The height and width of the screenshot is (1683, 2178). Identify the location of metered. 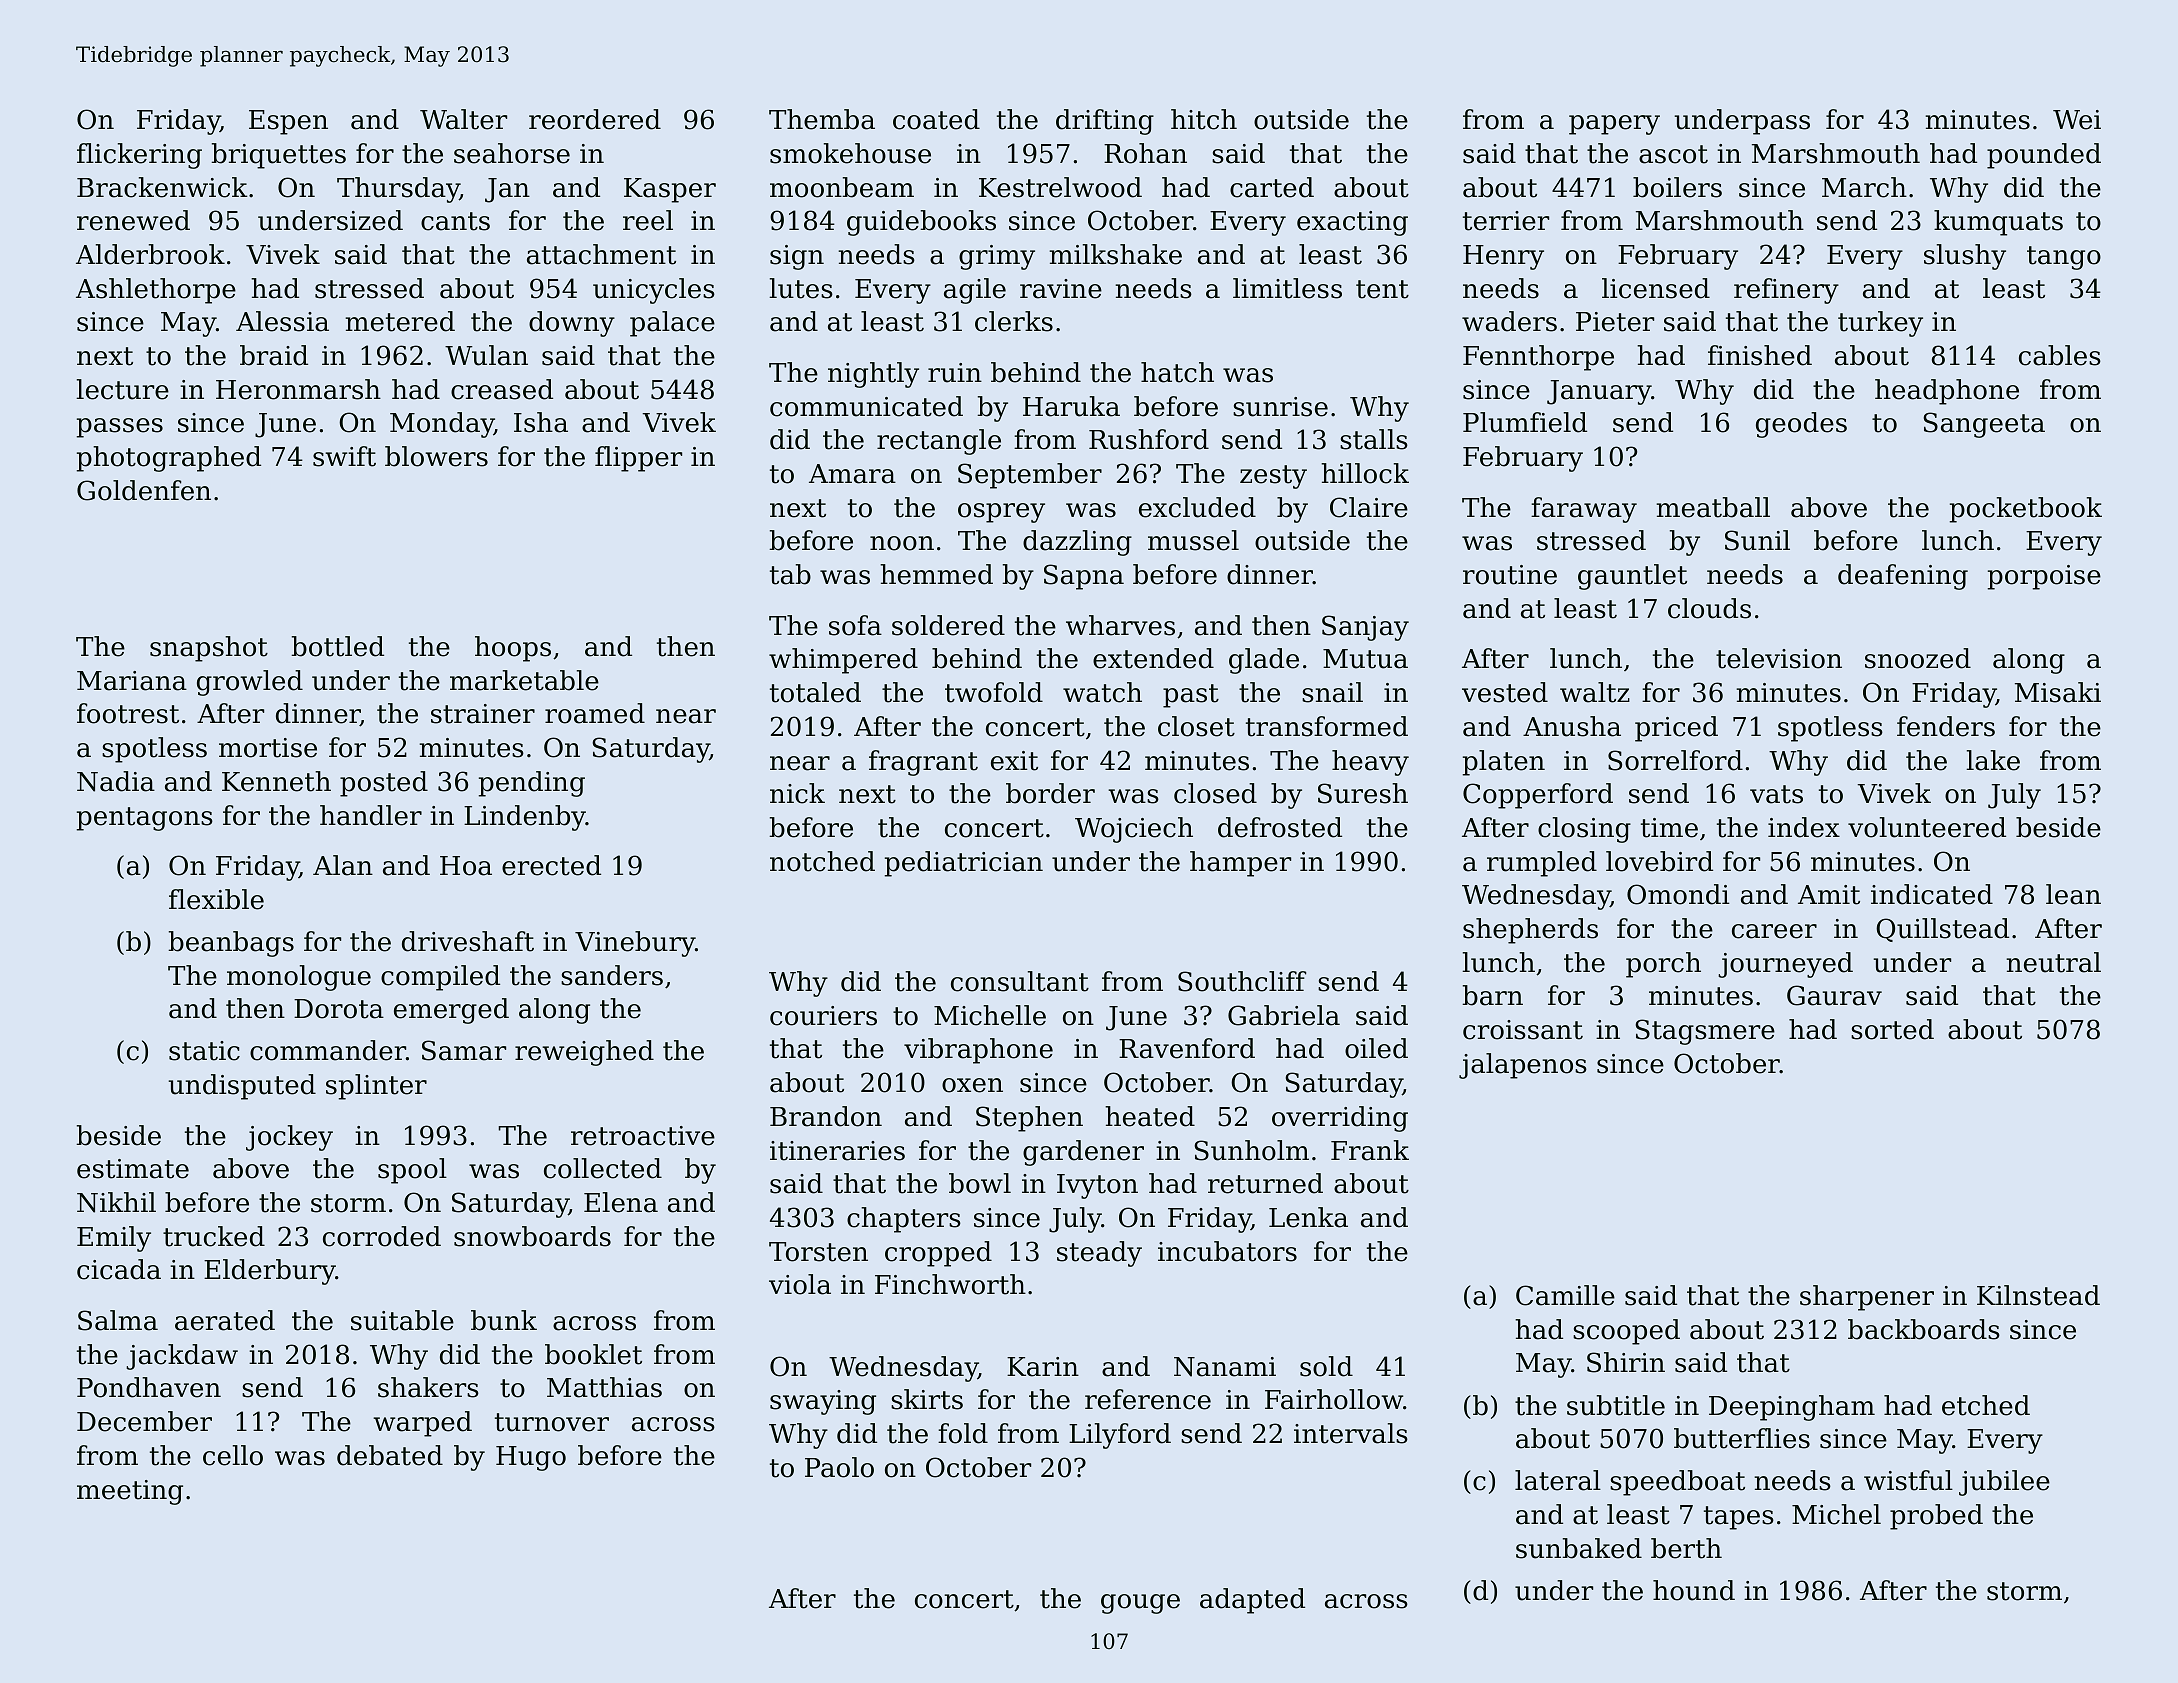
(400, 321).
